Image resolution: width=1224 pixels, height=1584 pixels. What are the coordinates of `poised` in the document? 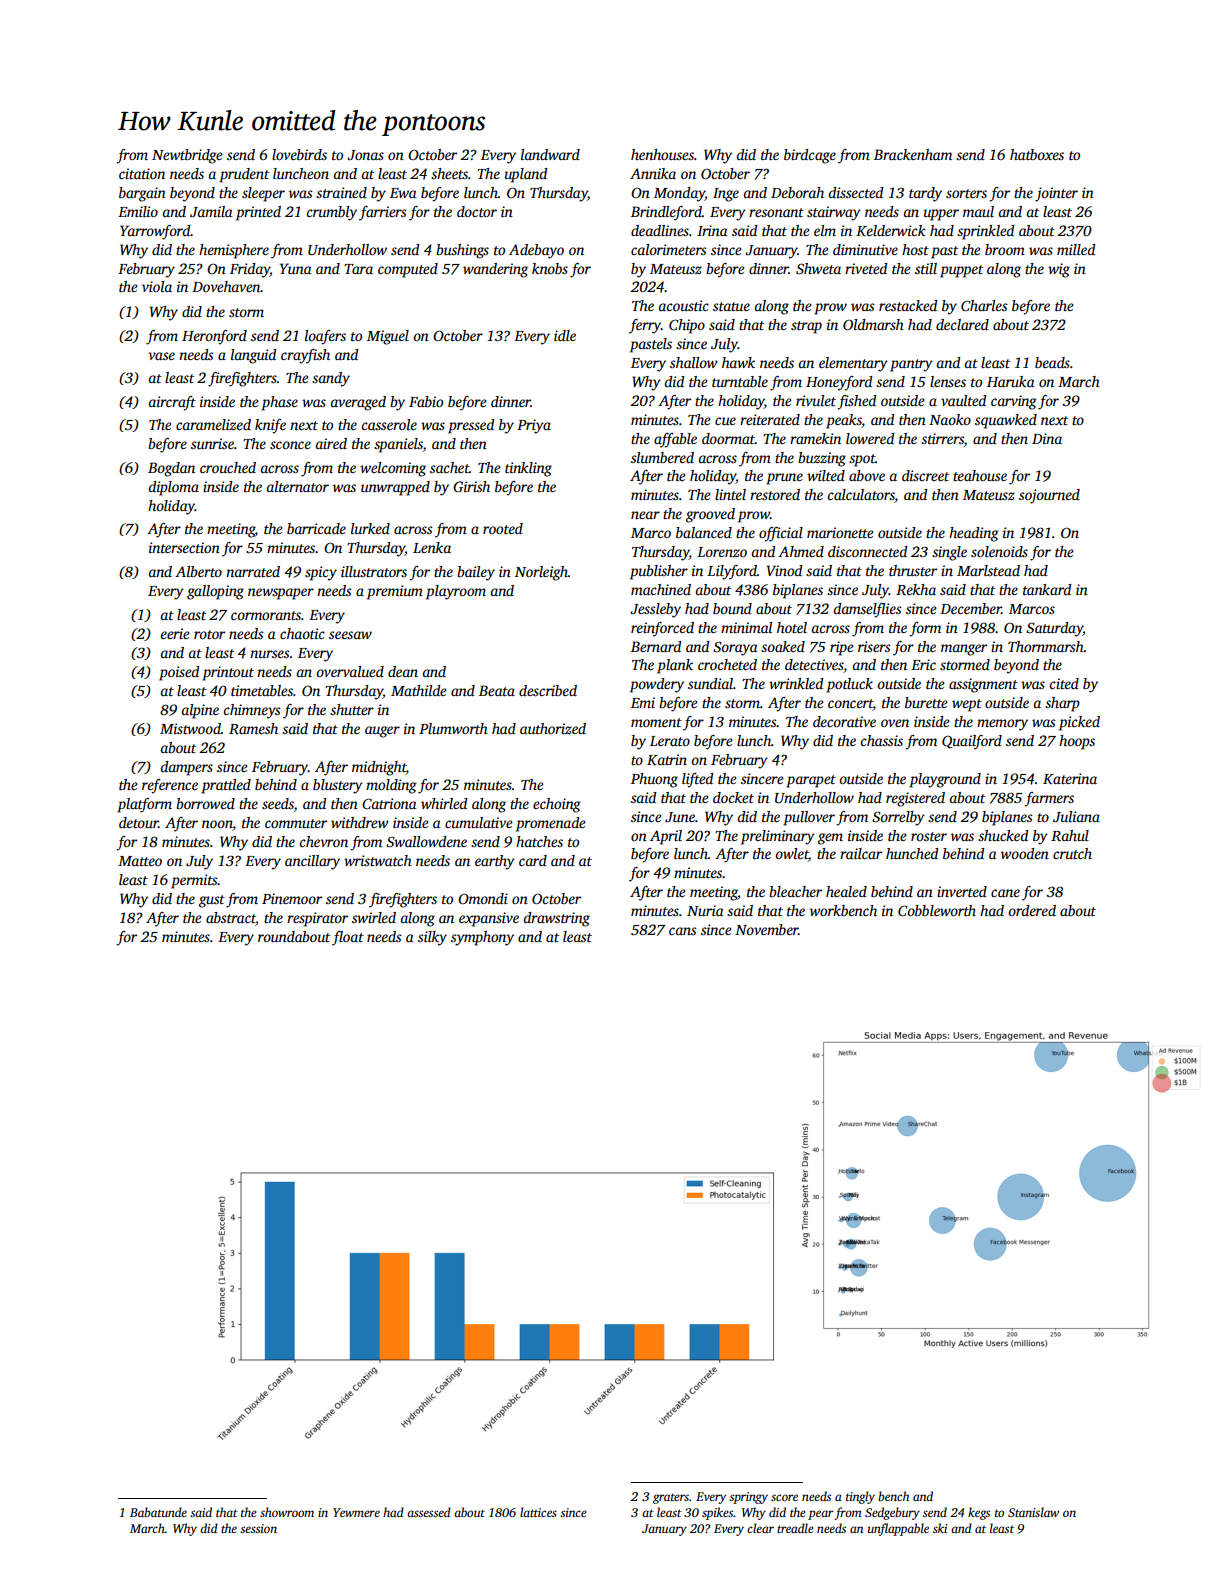 It's located at (179, 673).
